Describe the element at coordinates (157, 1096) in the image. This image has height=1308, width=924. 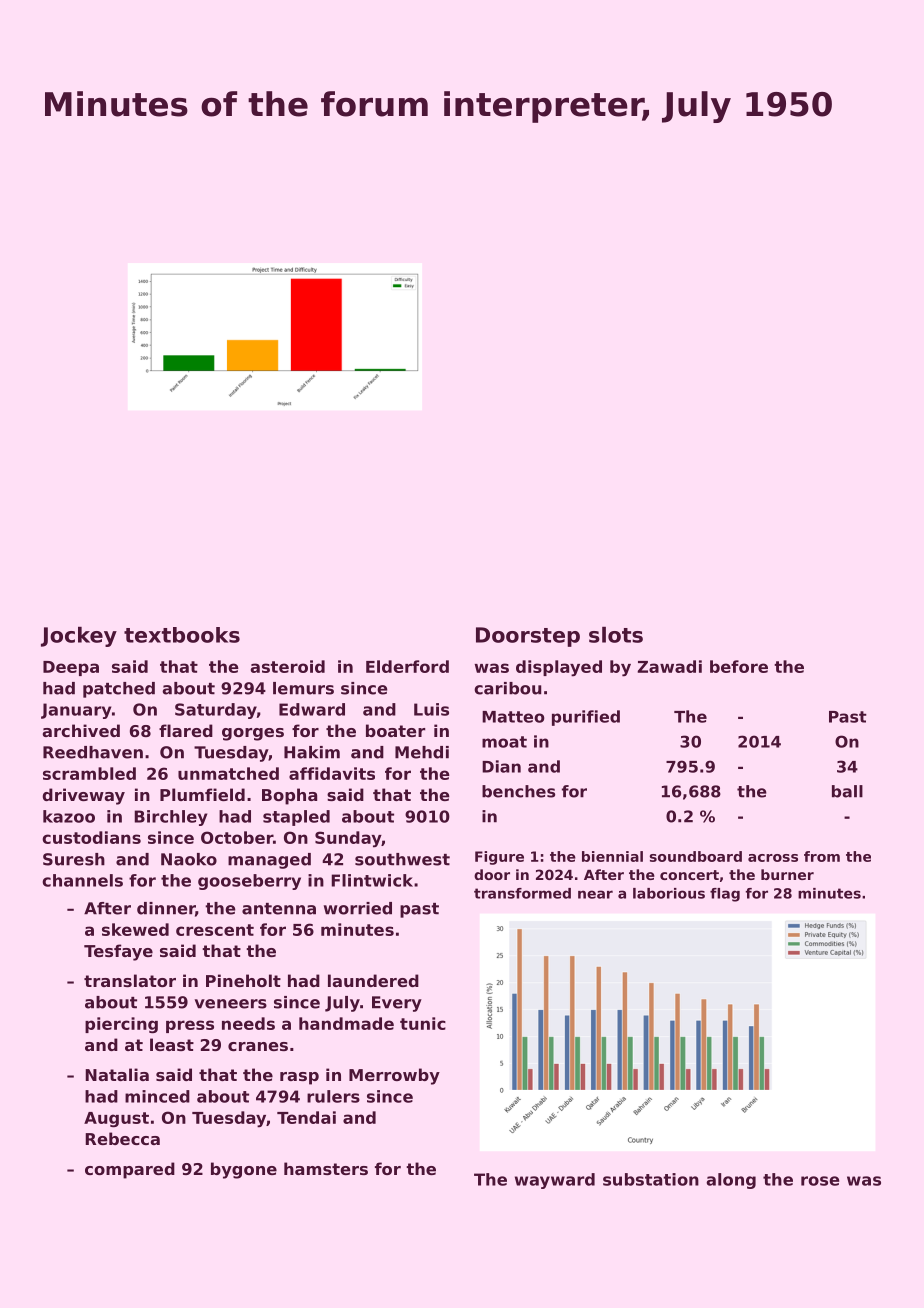
I see `minced` at that location.
